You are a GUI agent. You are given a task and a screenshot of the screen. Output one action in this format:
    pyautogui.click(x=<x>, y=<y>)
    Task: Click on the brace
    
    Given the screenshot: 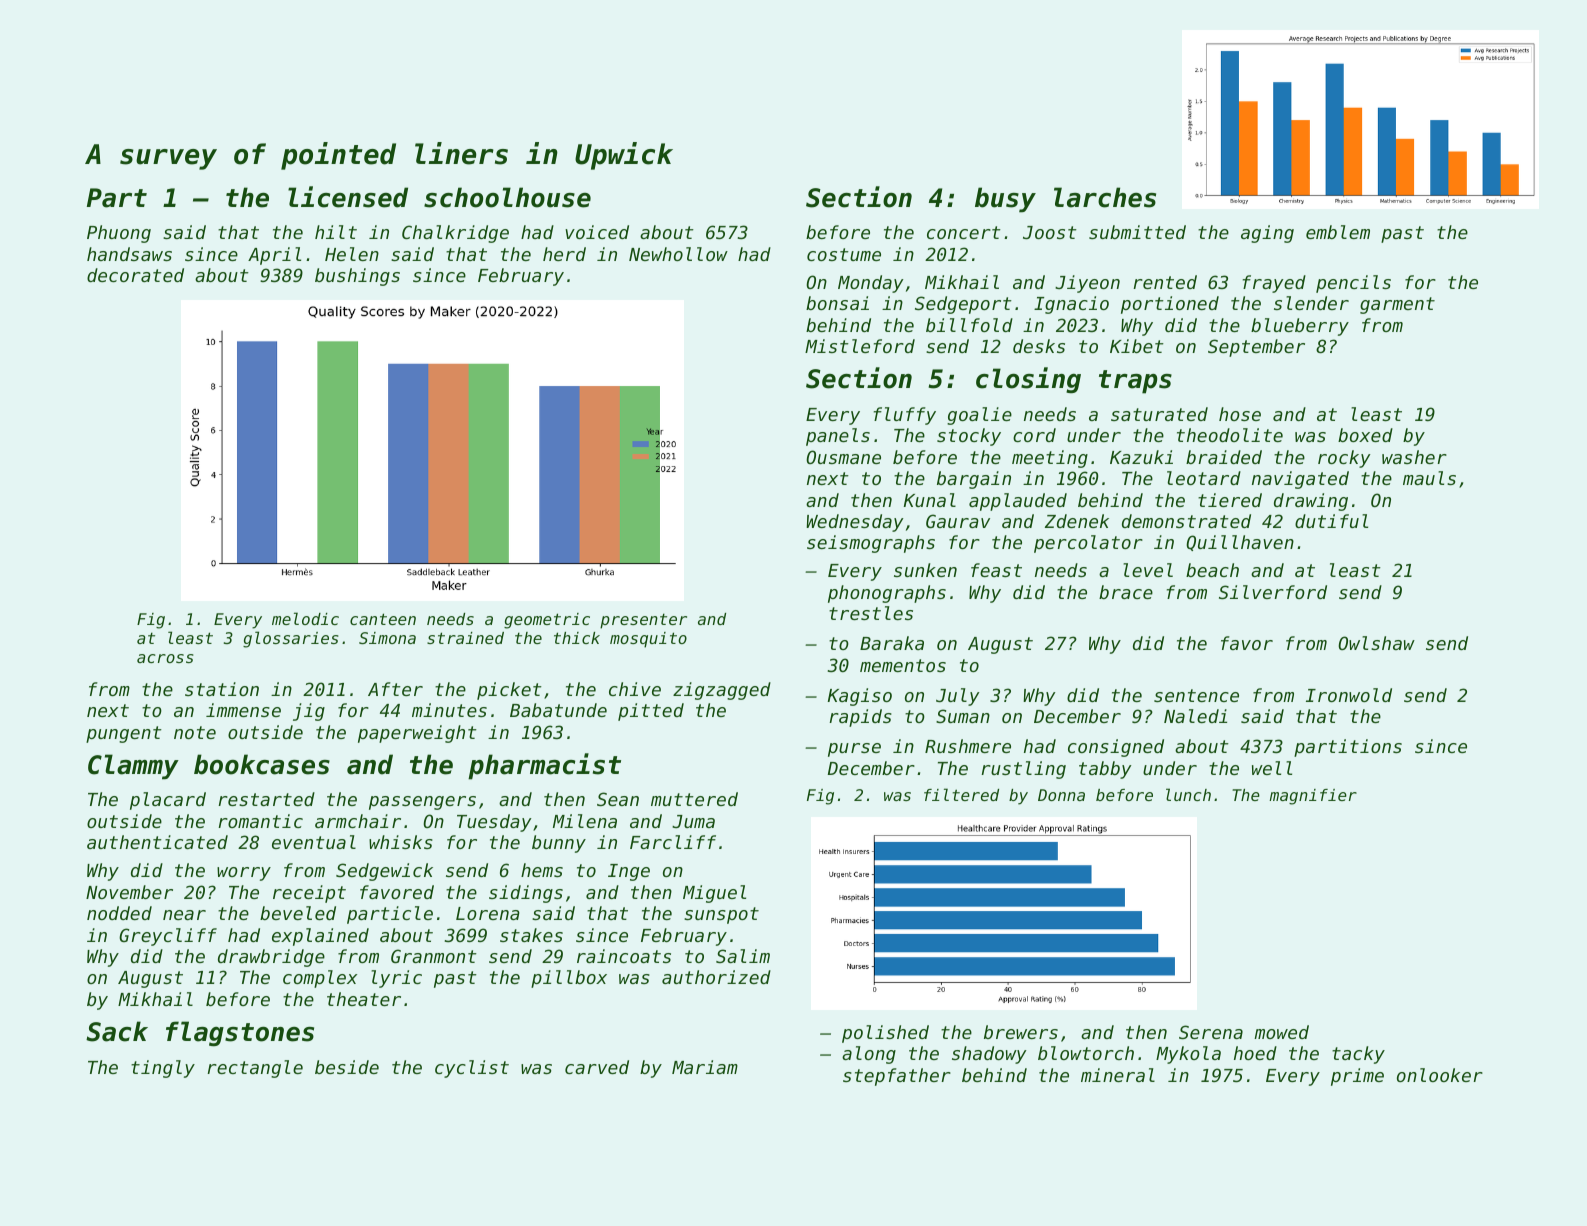 What is the action you would take?
    pyautogui.click(x=1126, y=592)
